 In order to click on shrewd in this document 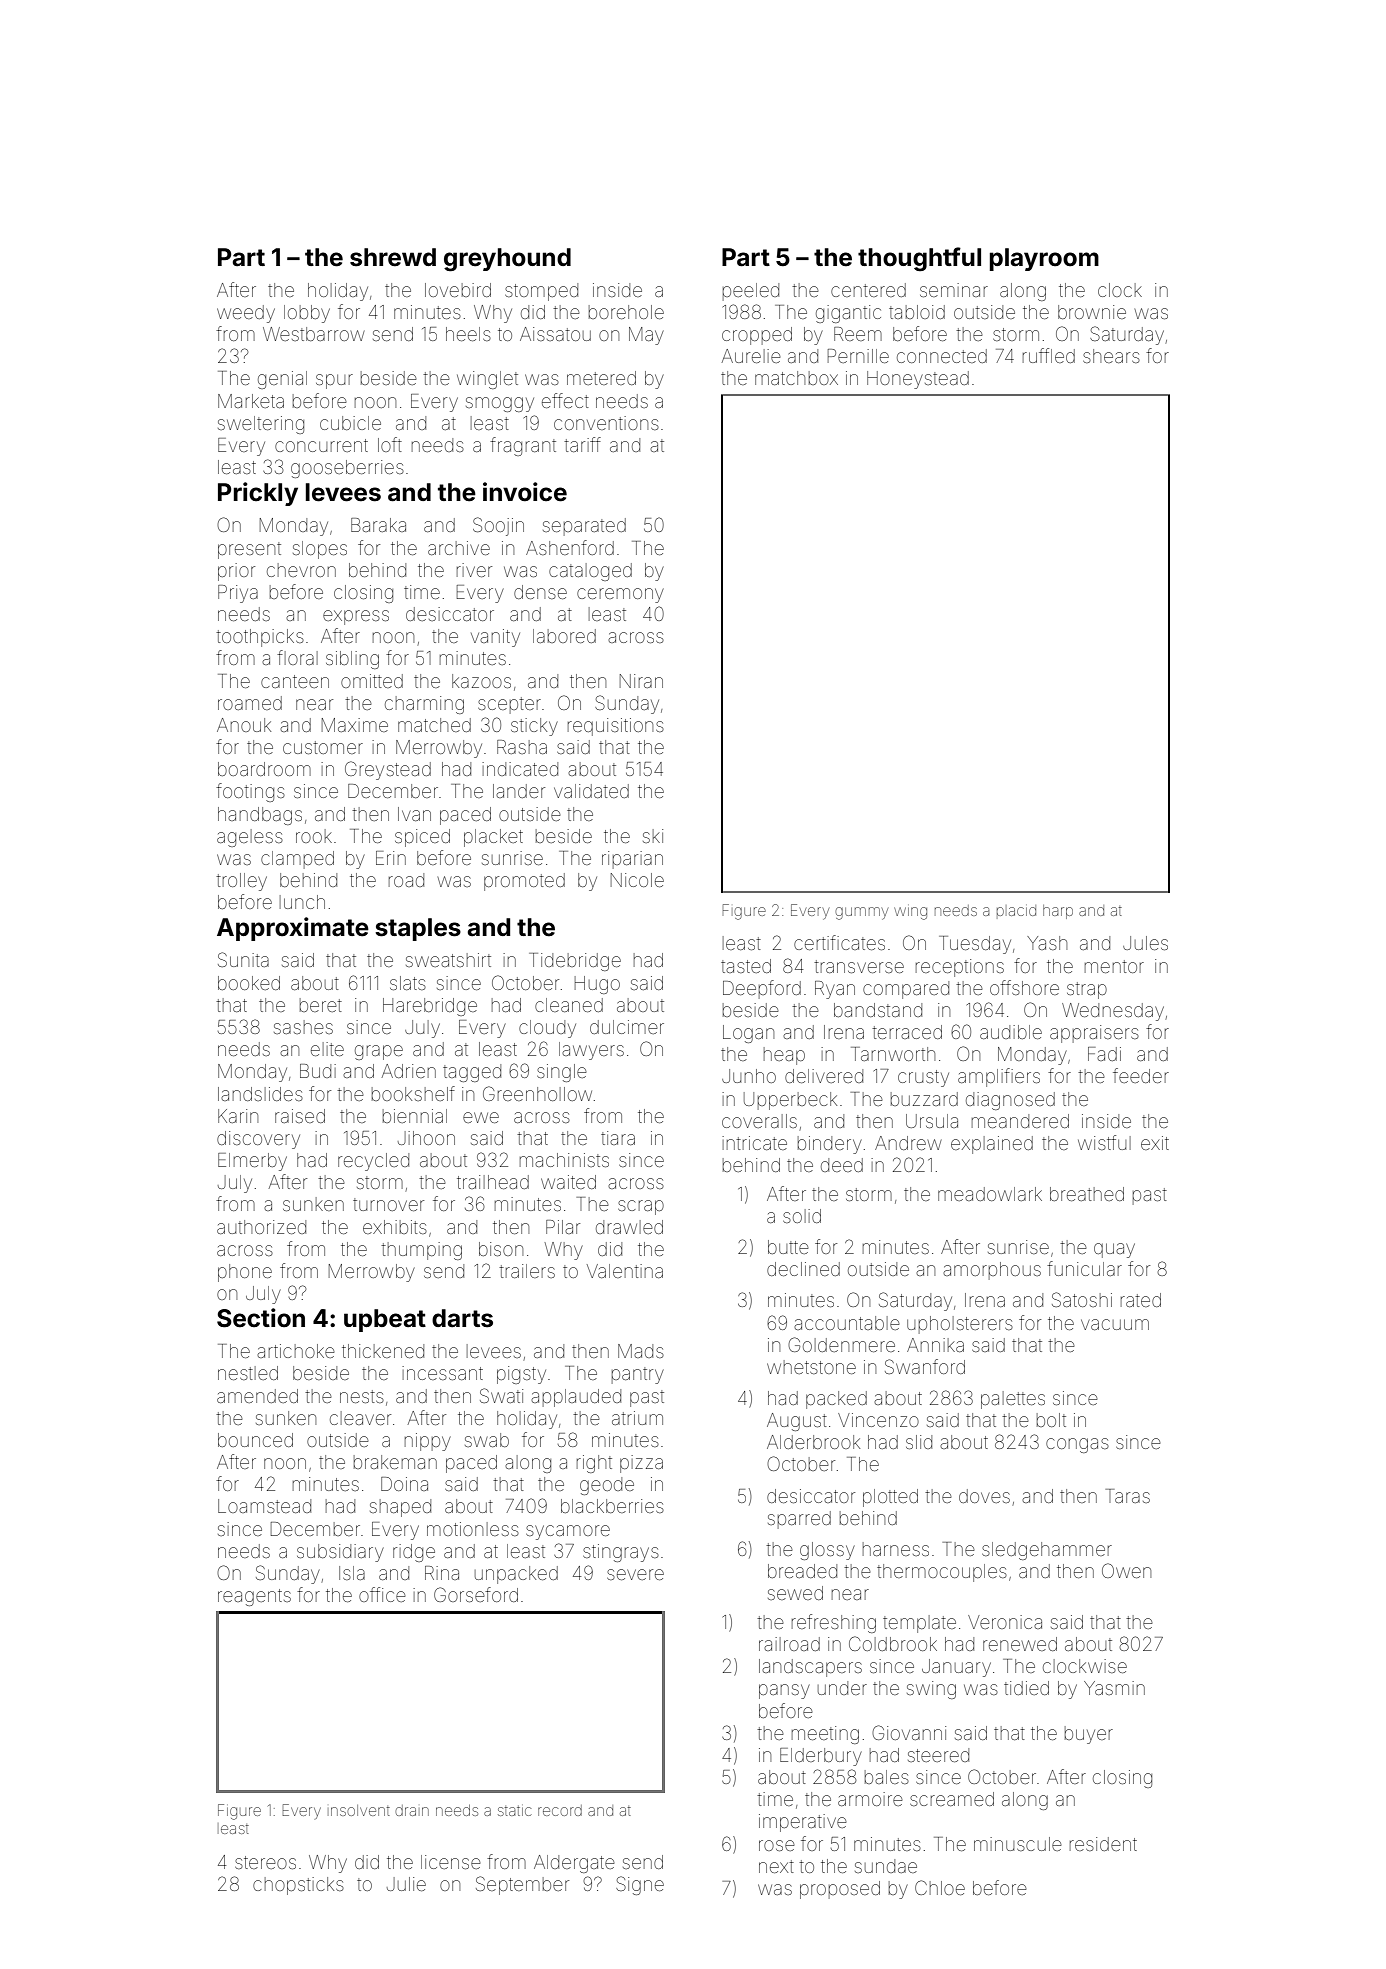, I will do `click(393, 257)`.
